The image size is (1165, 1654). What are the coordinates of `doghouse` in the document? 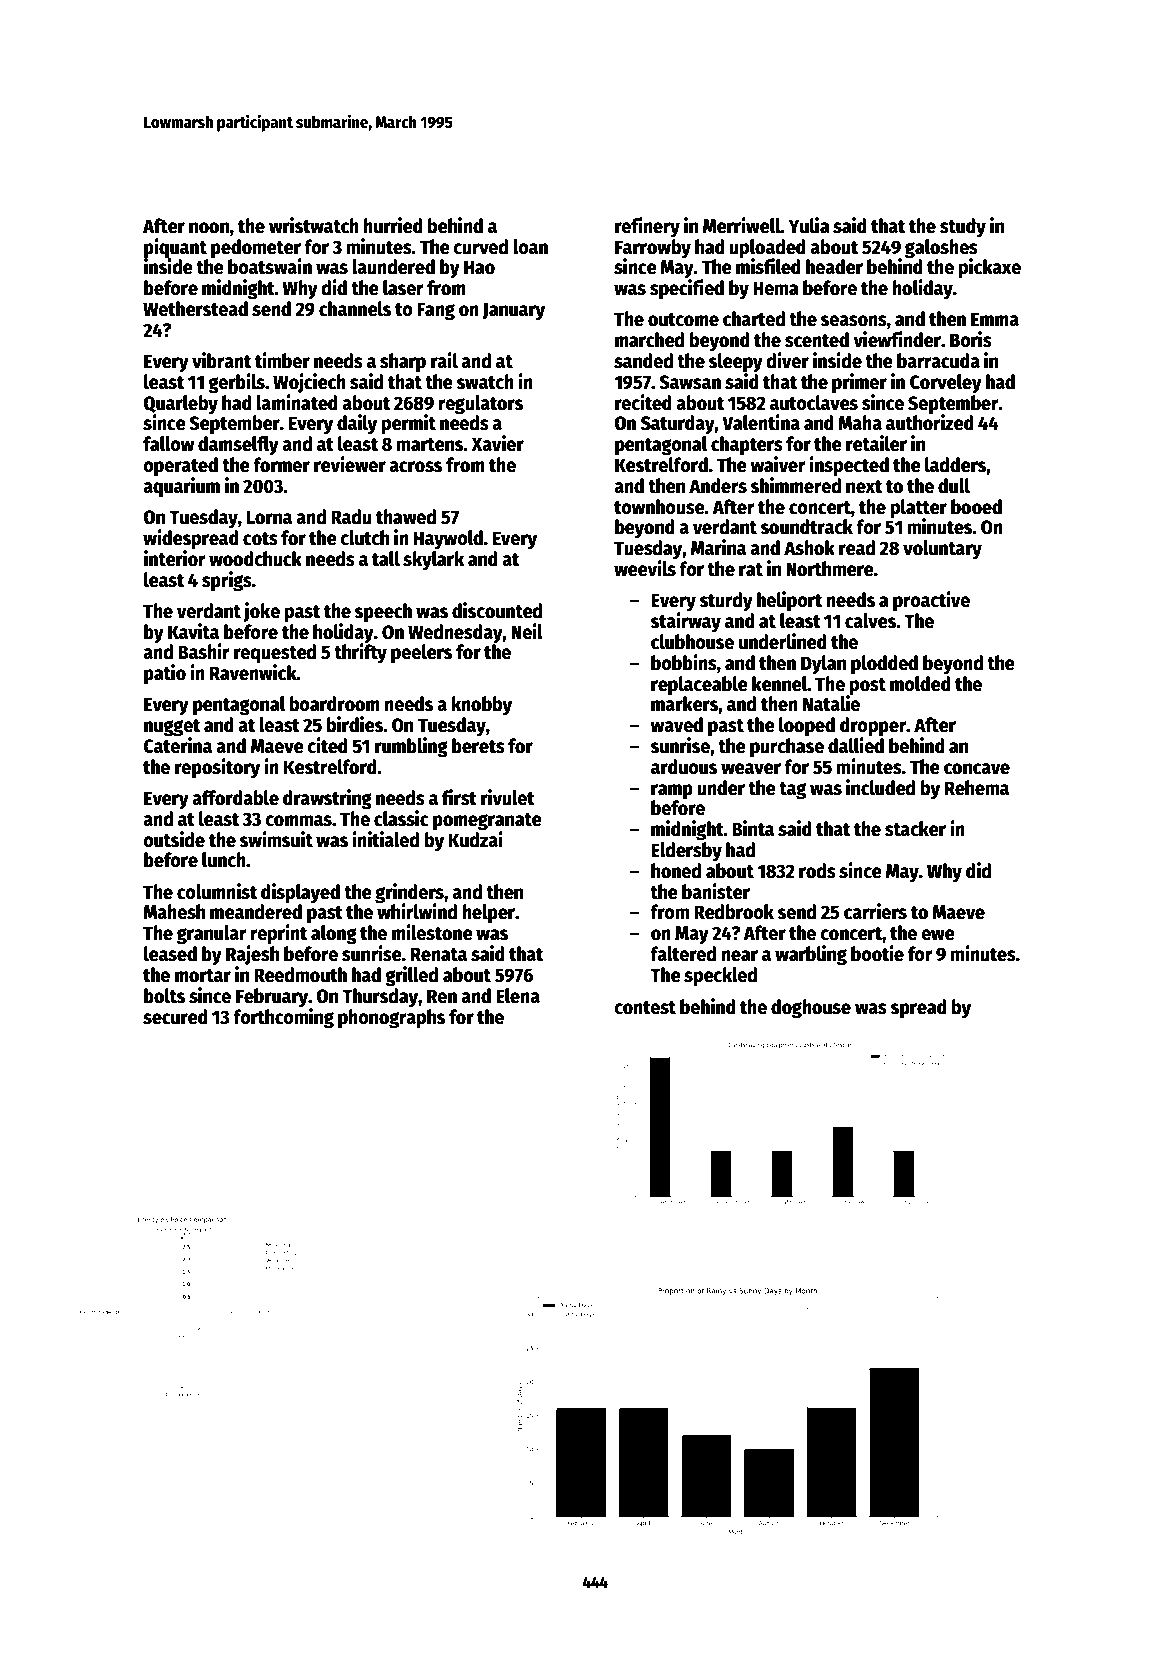 It's located at (811, 1009).
